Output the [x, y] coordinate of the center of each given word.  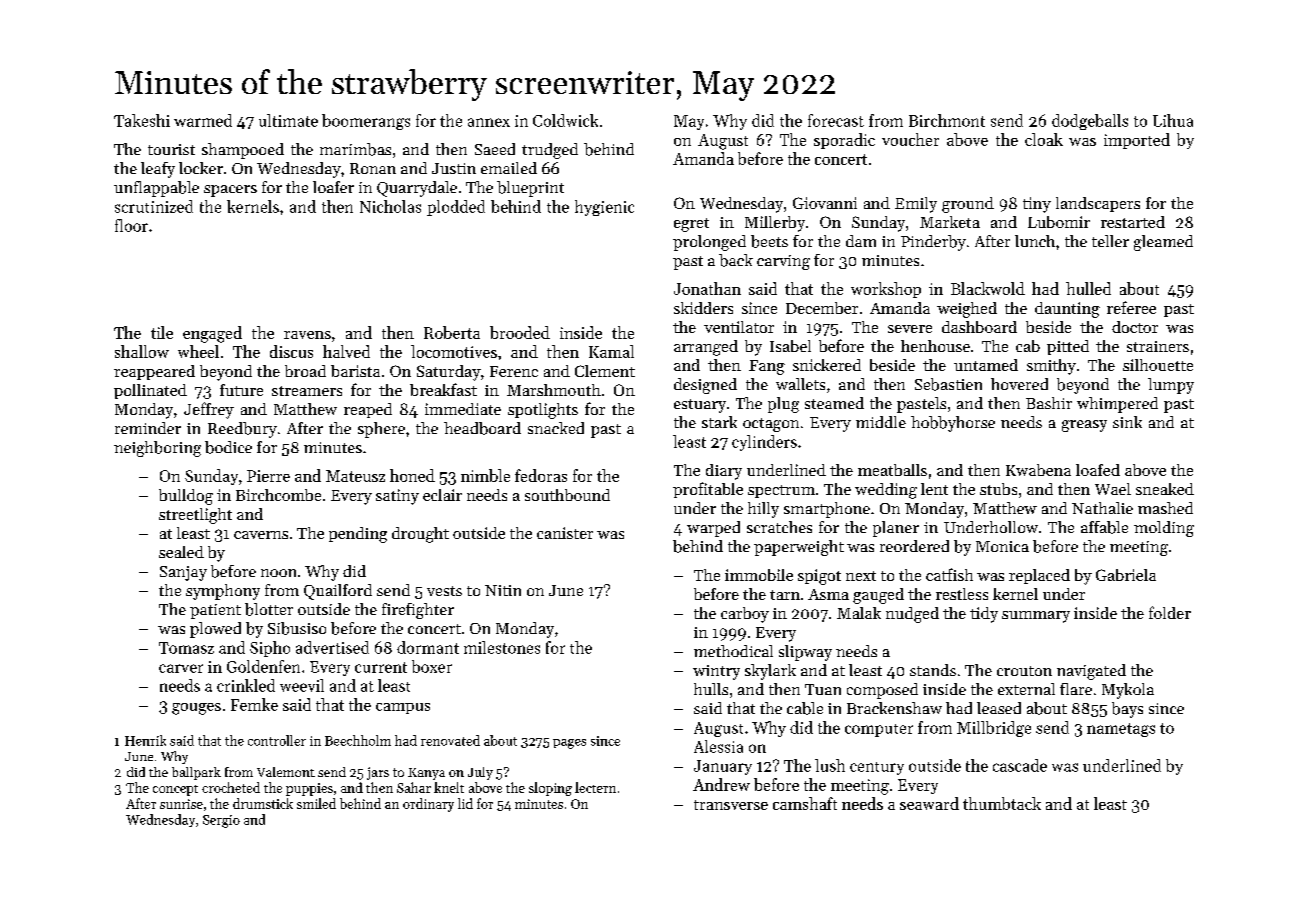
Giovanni [825, 203]
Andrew [721, 784]
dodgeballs [1090, 122]
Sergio [221, 821]
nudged [912, 615]
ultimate [288, 120]
